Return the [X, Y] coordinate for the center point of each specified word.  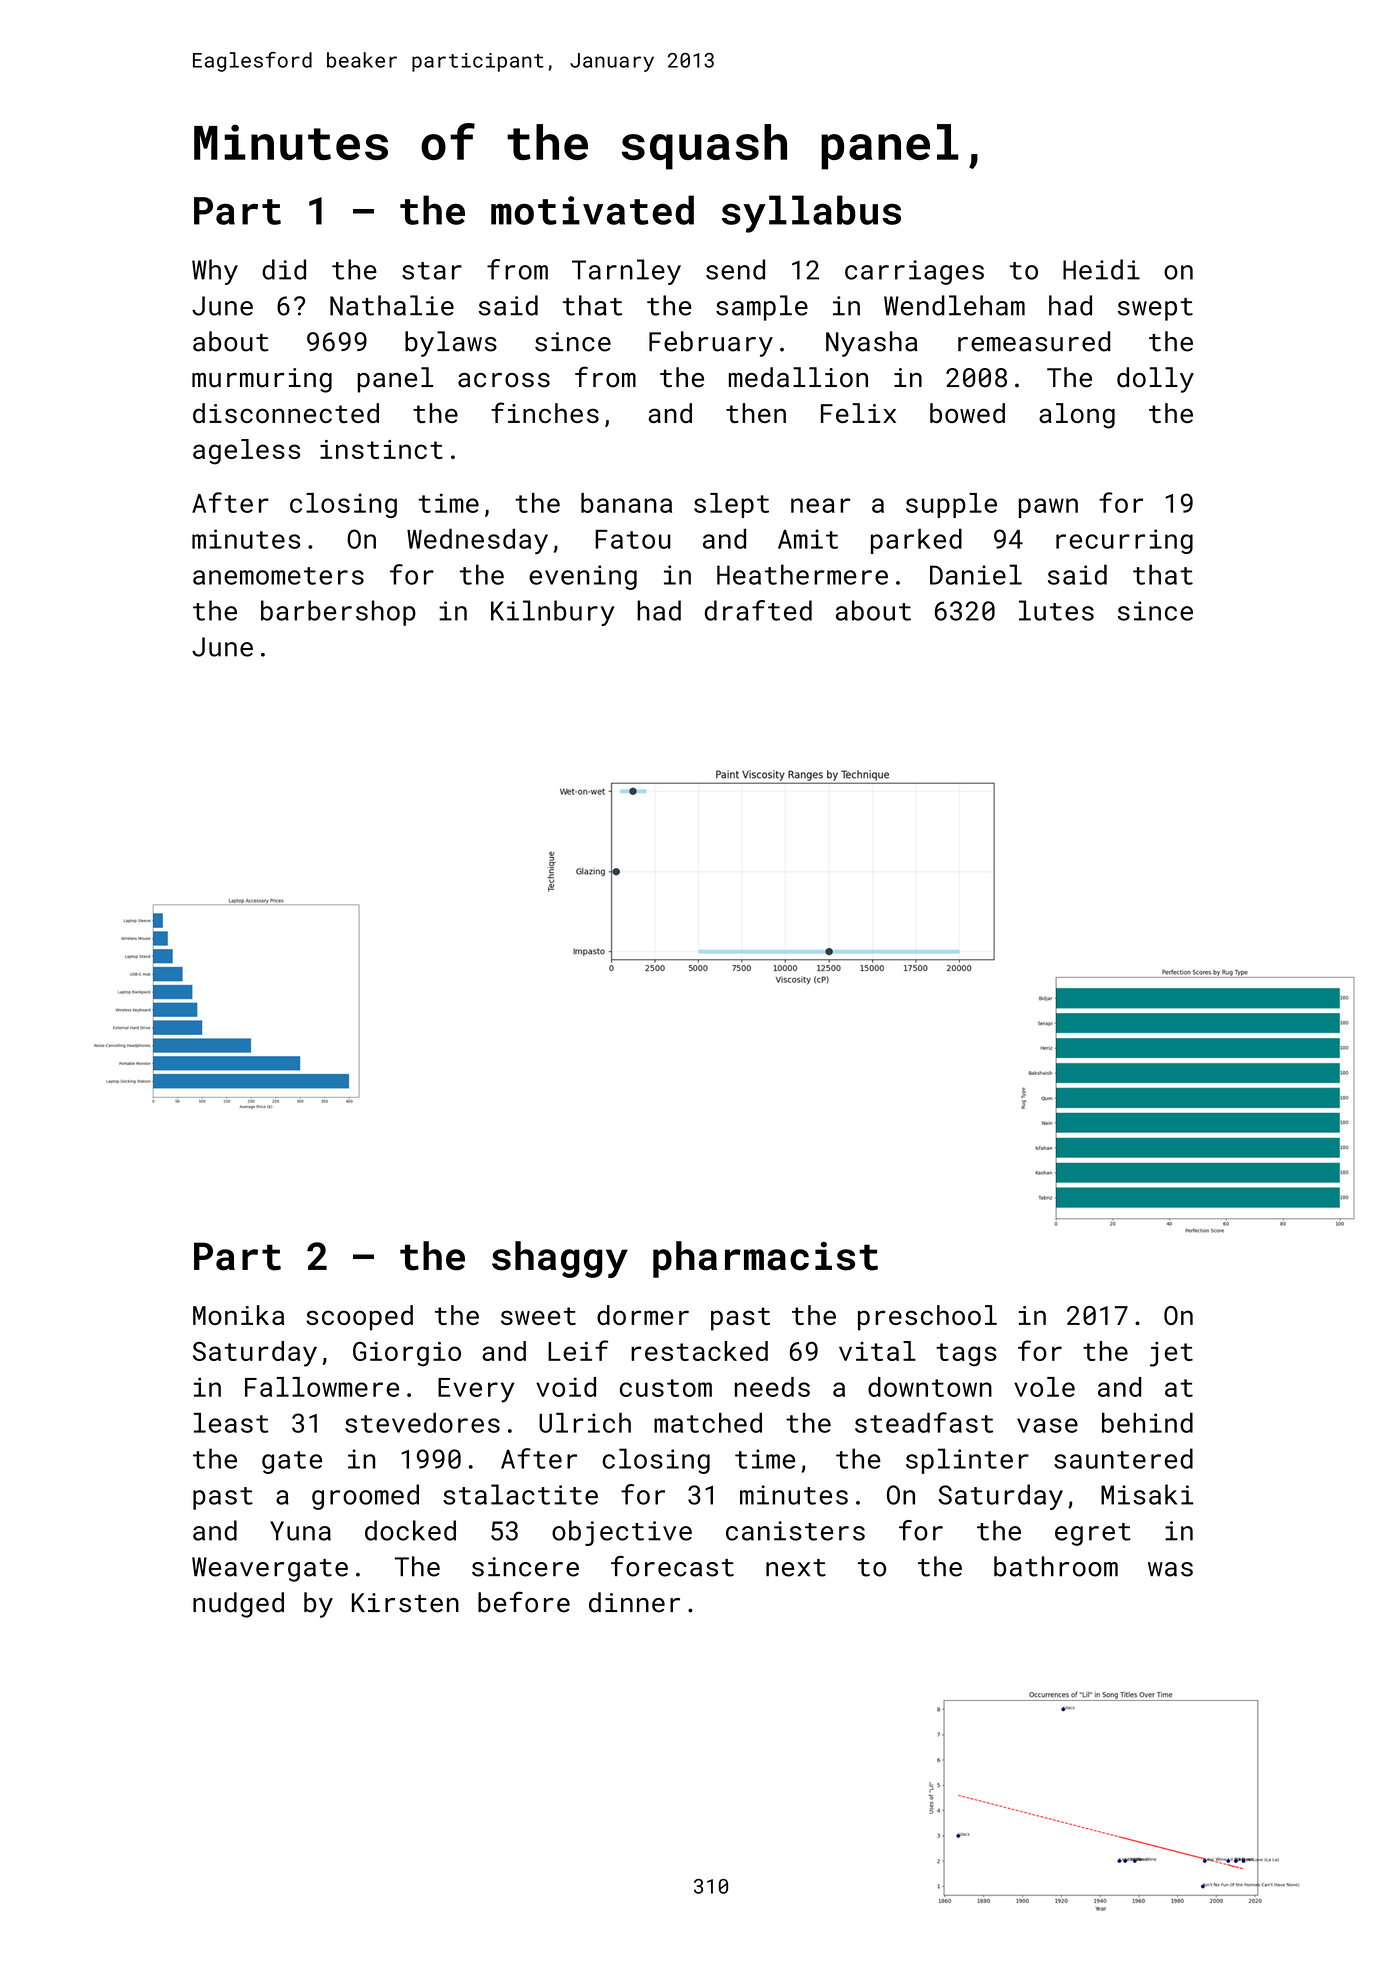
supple [951, 505]
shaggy [560, 1259]
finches [545, 412]
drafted [758, 610]
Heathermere [802, 574]
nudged [238, 1605]
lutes [1056, 610]
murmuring [262, 380]
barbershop [338, 613]
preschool [927, 1318]
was [1170, 1569]
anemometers [278, 576]
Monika [238, 1315]
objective [622, 1533]
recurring [1124, 541]
